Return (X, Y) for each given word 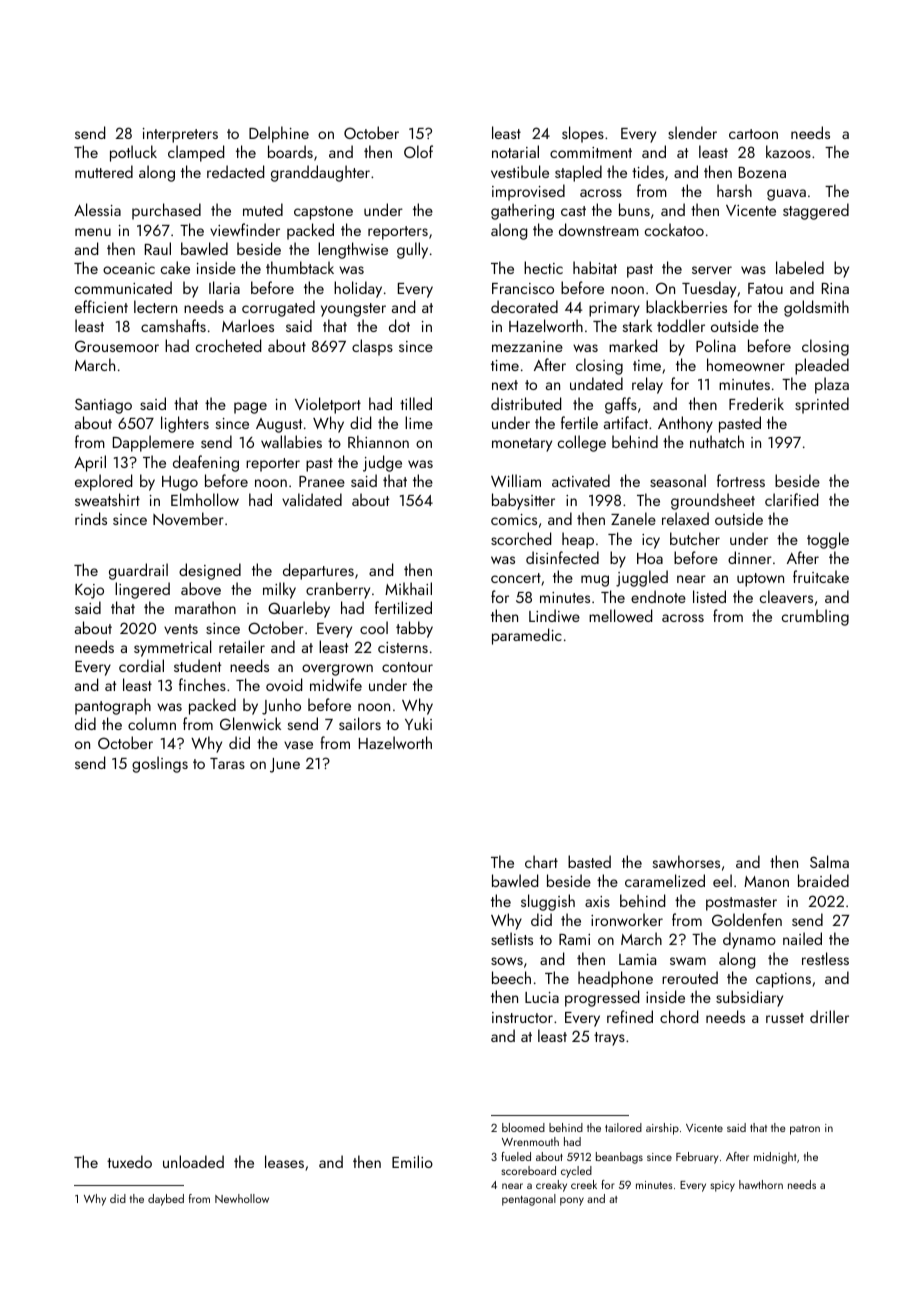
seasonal (678, 480)
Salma (829, 861)
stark (637, 325)
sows (507, 961)
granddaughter (320, 173)
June (285, 765)
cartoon (753, 134)
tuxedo (129, 1161)
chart (541, 861)
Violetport (328, 405)
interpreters (180, 135)
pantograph (113, 706)
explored (103, 482)
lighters (185, 424)
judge (382, 463)
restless (825, 958)
